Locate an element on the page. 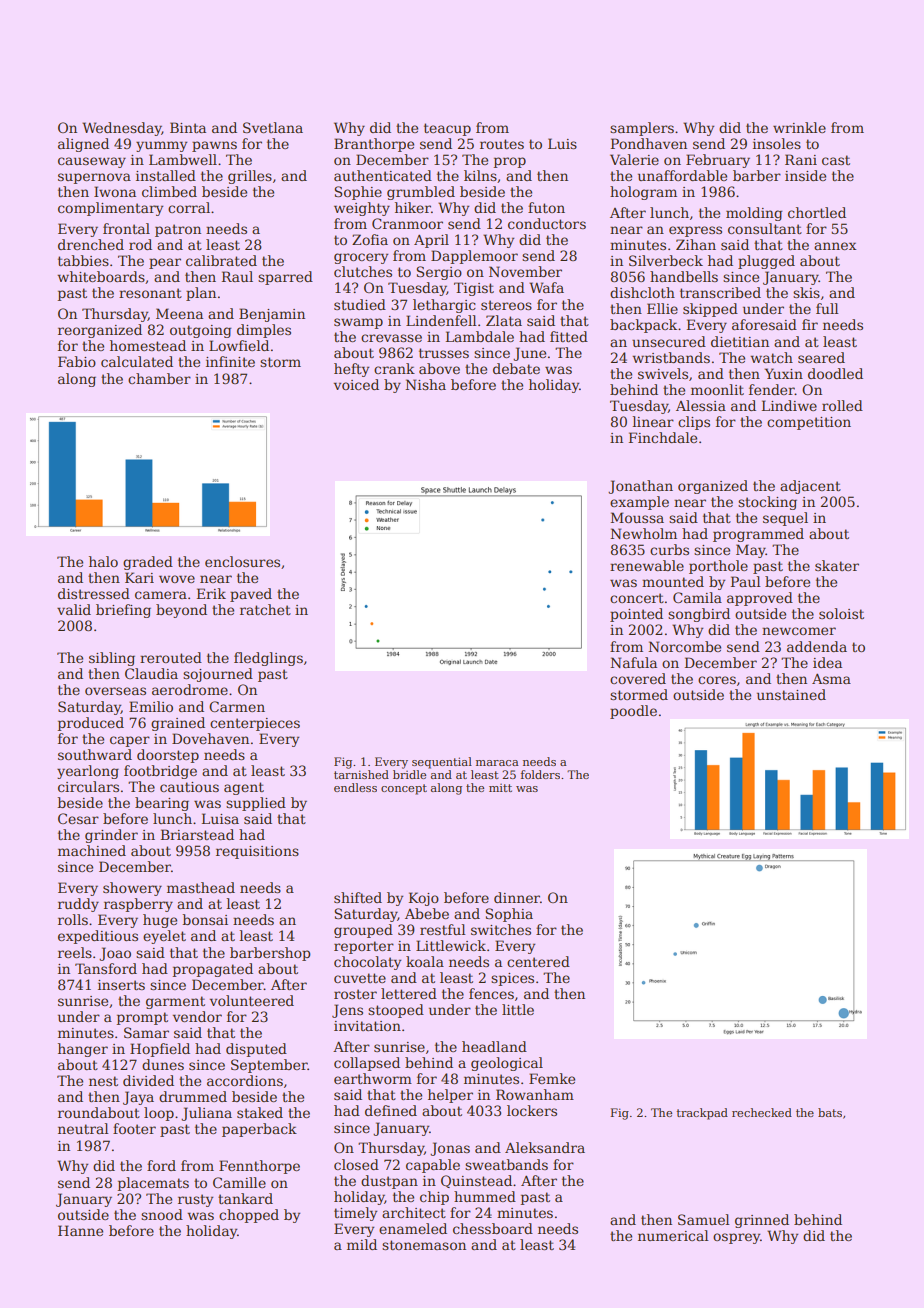 The height and width of the image is (1308, 924). Binta is located at coordinates (188, 127).
